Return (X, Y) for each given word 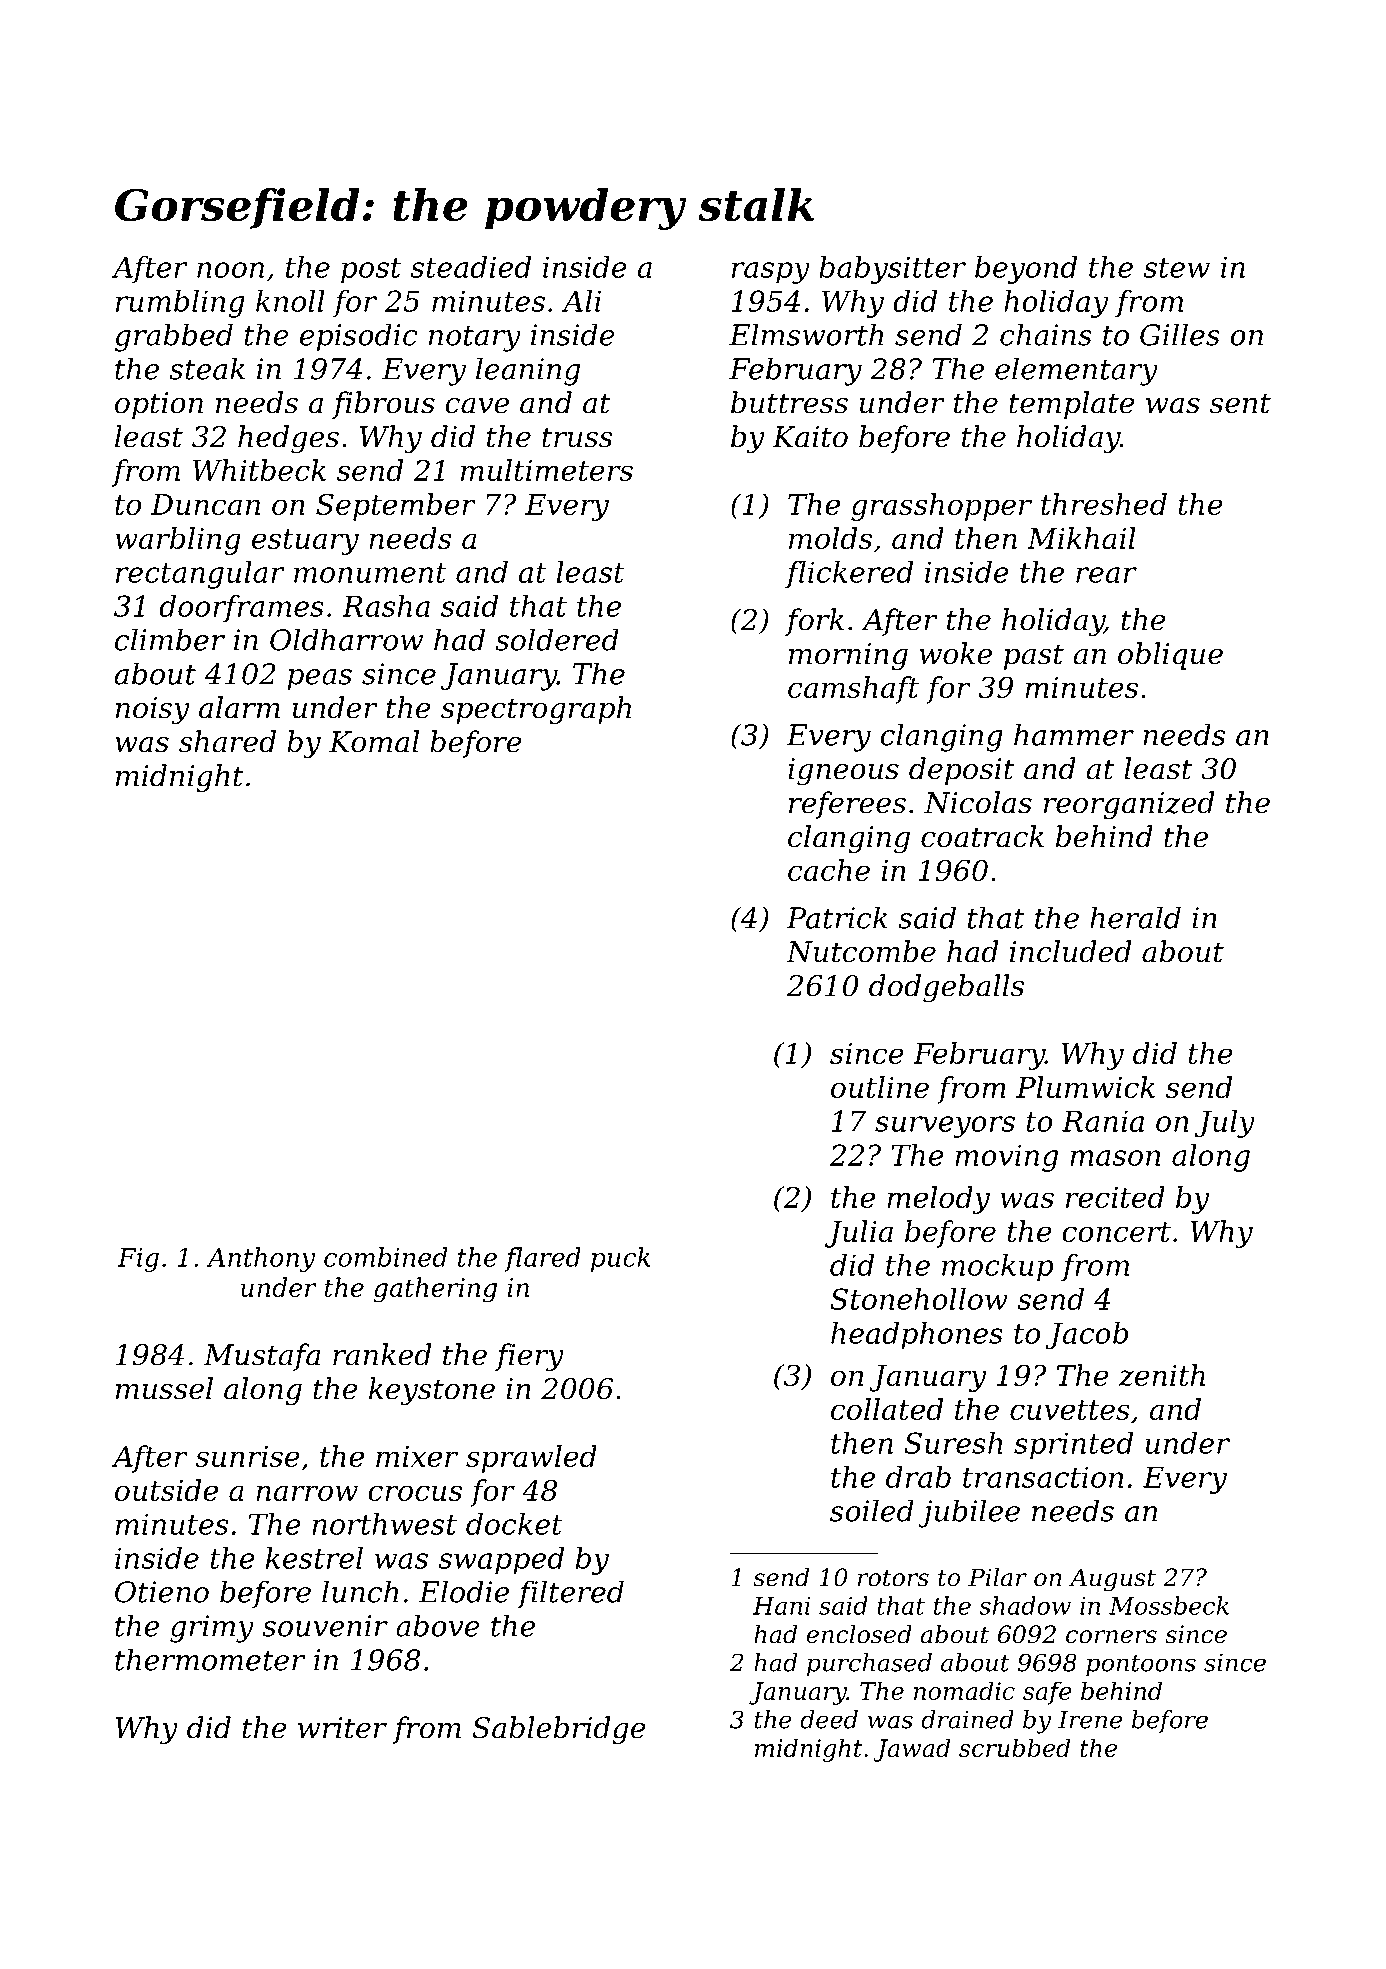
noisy (152, 711)
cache (829, 870)
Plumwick (1085, 1087)
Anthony (260, 1259)
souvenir (325, 1626)
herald (1135, 917)
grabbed (174, 337)
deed (829, 1719)
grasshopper (941, 507)
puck (621, 1259)
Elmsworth (806, 334)
